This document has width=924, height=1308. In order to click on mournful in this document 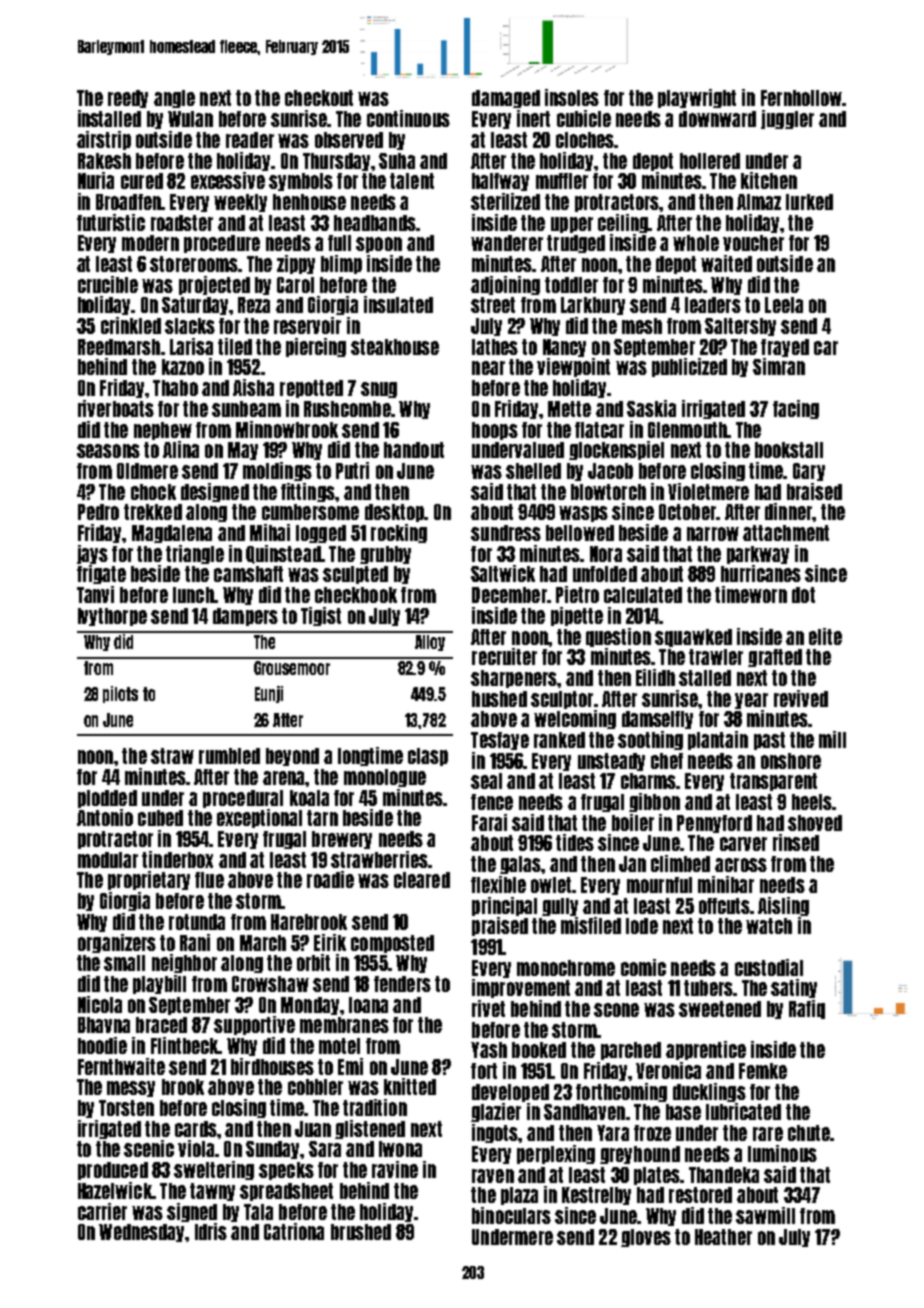, I will do `click(659, 885)`.
